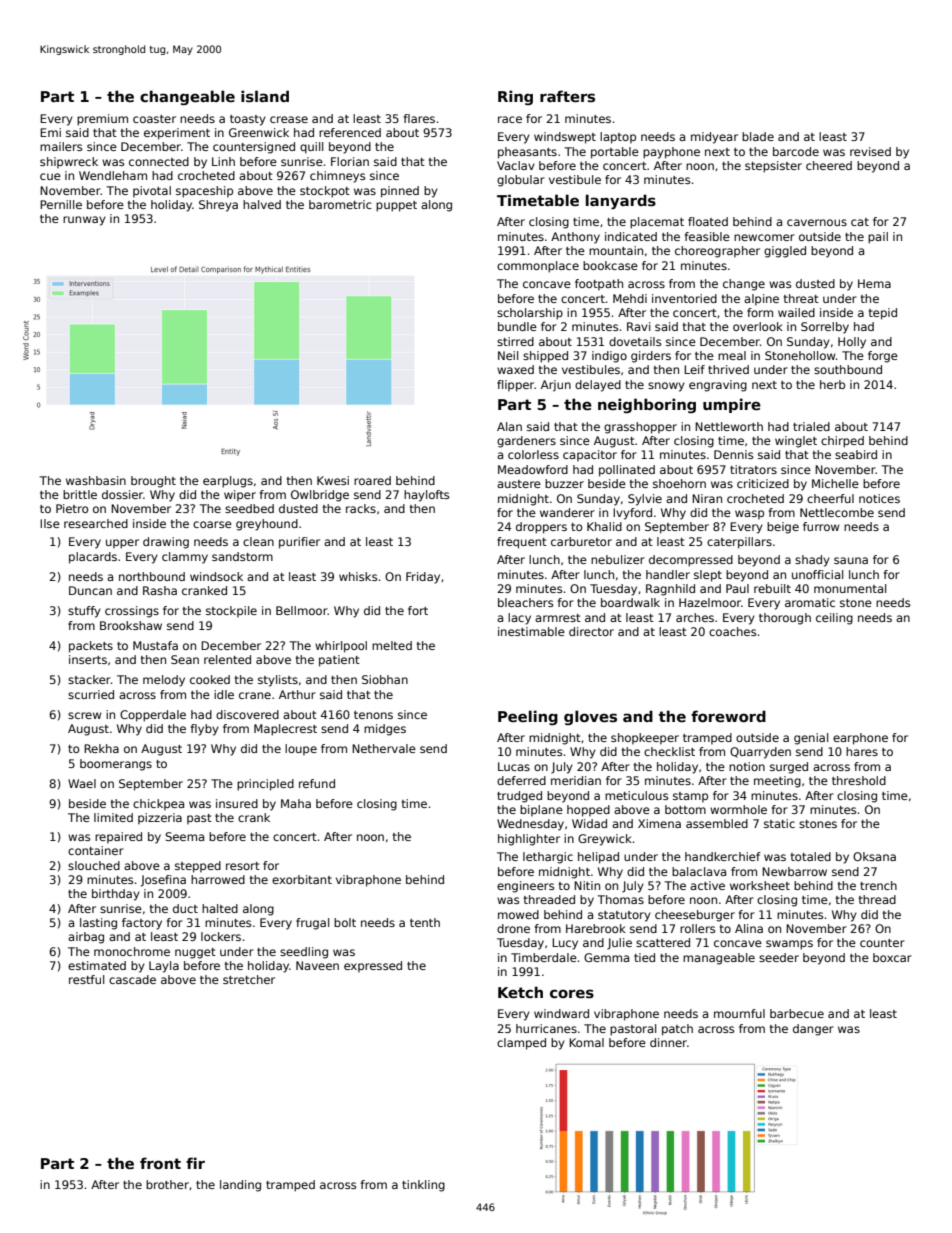  I want to click on Pernille, so click(61, 204).
